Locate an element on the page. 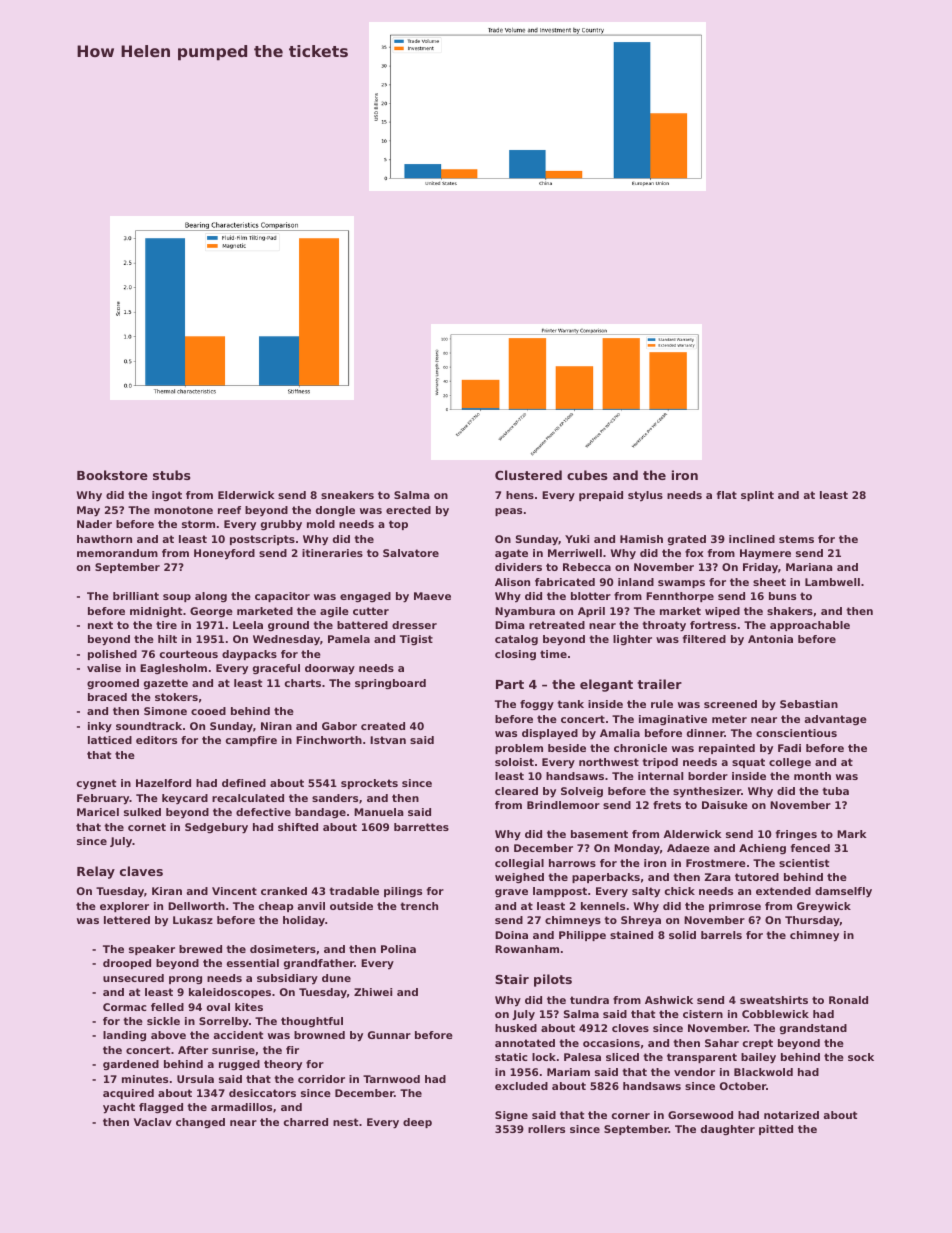 The height and width of the image is (1233, 952). hens is located at coordinates (520, 495).
